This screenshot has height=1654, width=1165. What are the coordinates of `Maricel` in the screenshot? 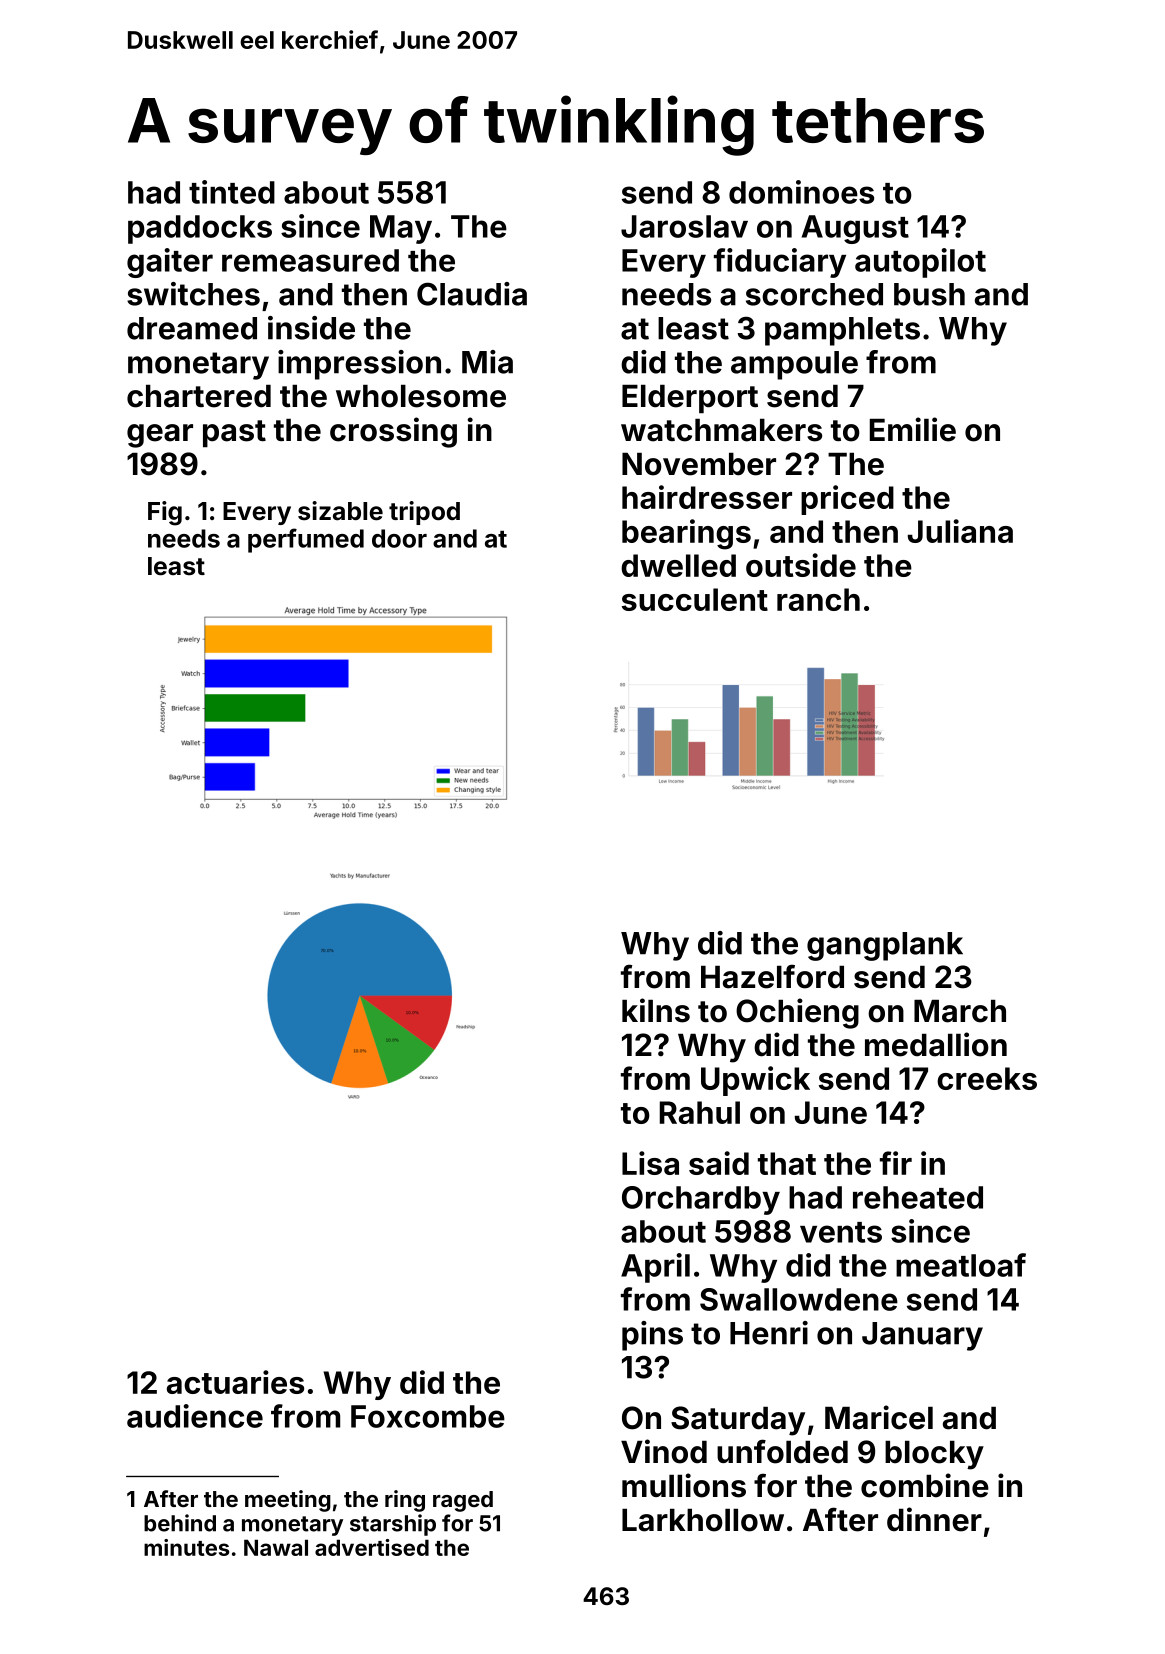 It's located at (879, 1417).
